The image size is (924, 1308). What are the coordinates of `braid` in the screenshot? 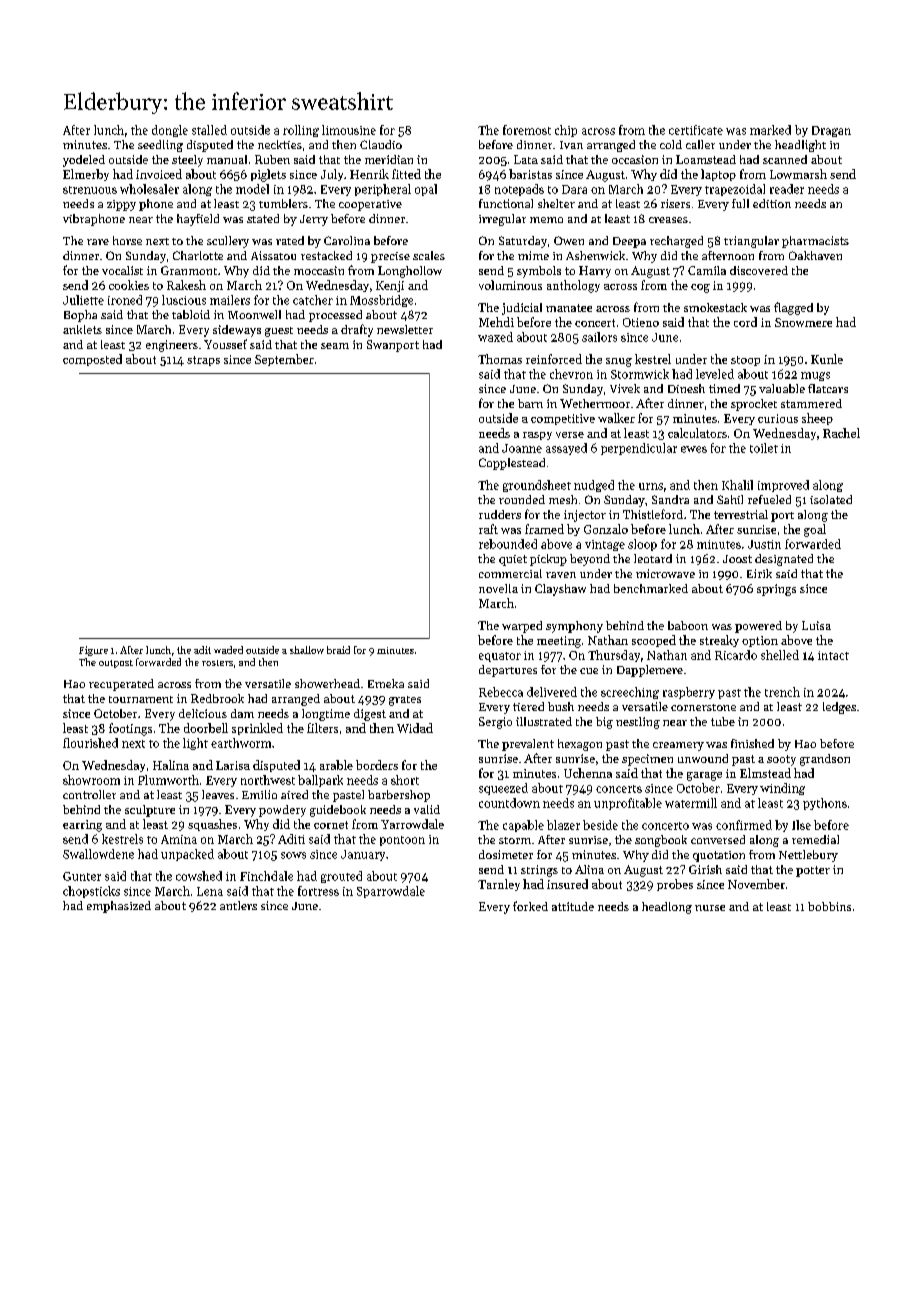 It's located at (338, 650).
